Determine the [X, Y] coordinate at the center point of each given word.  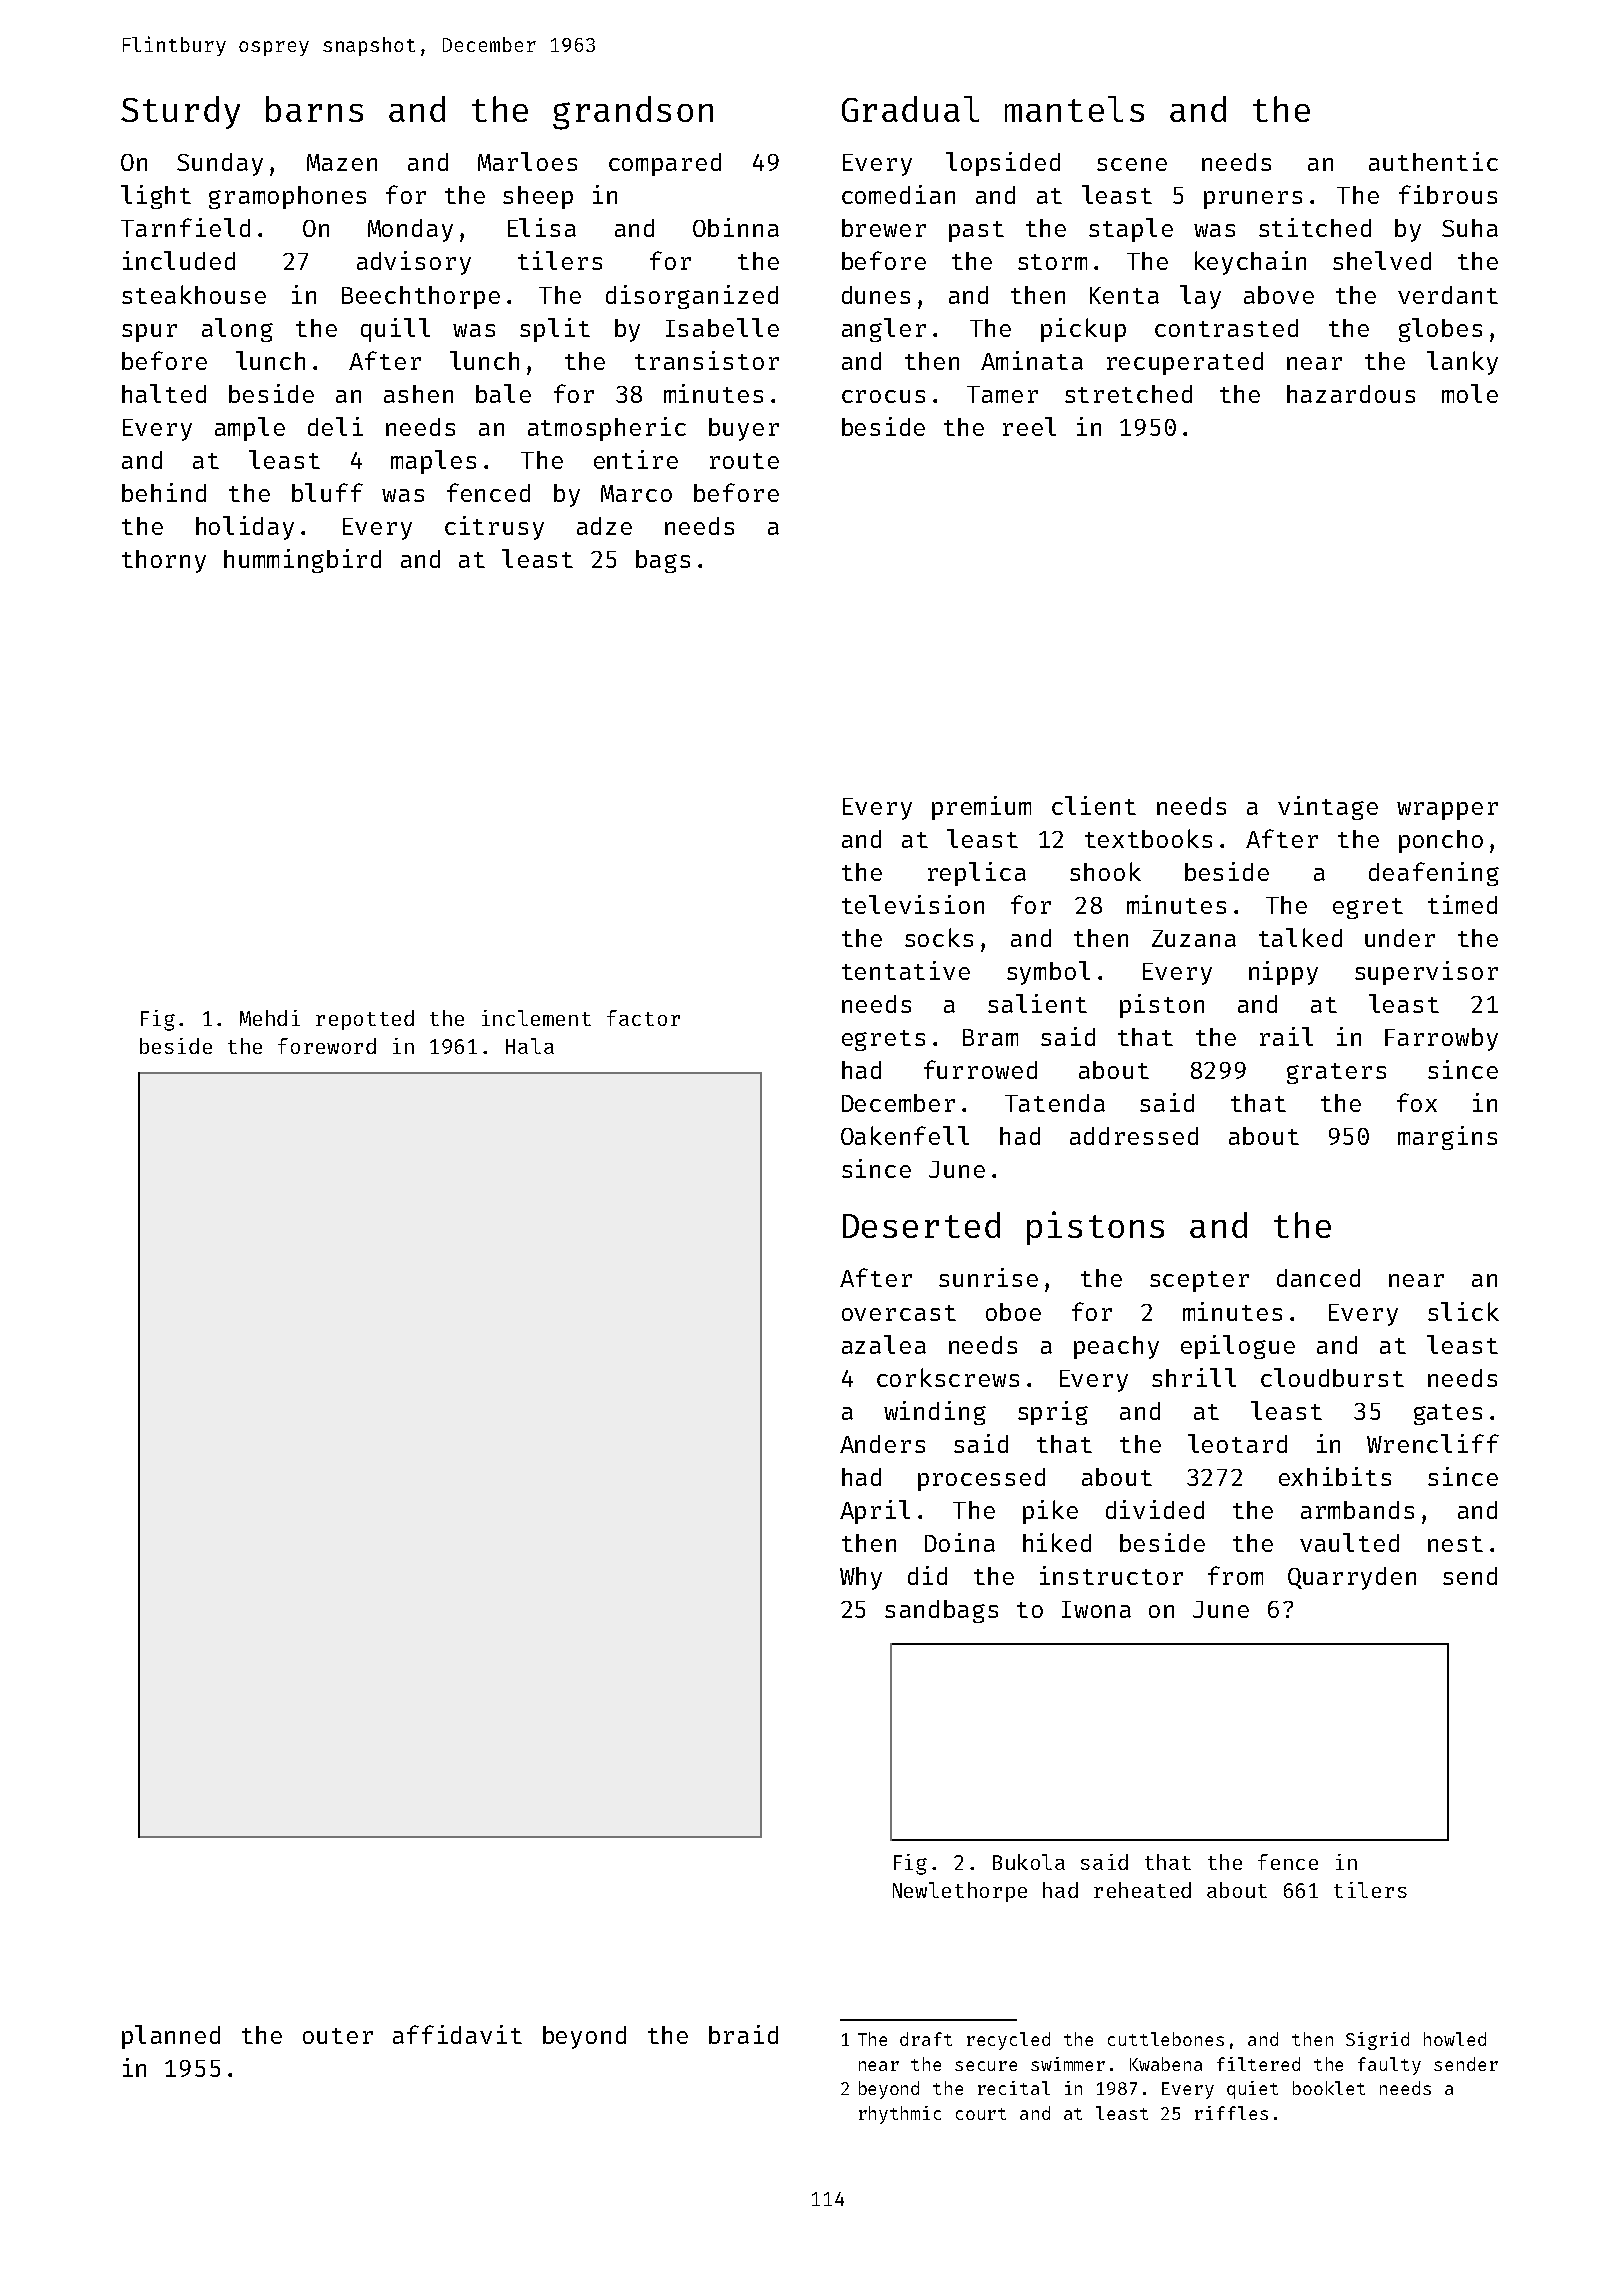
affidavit [457, 2034]
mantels [1074, 109]
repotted [365, 1020]
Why [861, 1578]
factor [643, 1018]
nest [1455, 1544]
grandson [633, 113]
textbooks [1148, 838]
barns [314, 109]
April [875, 1512]
